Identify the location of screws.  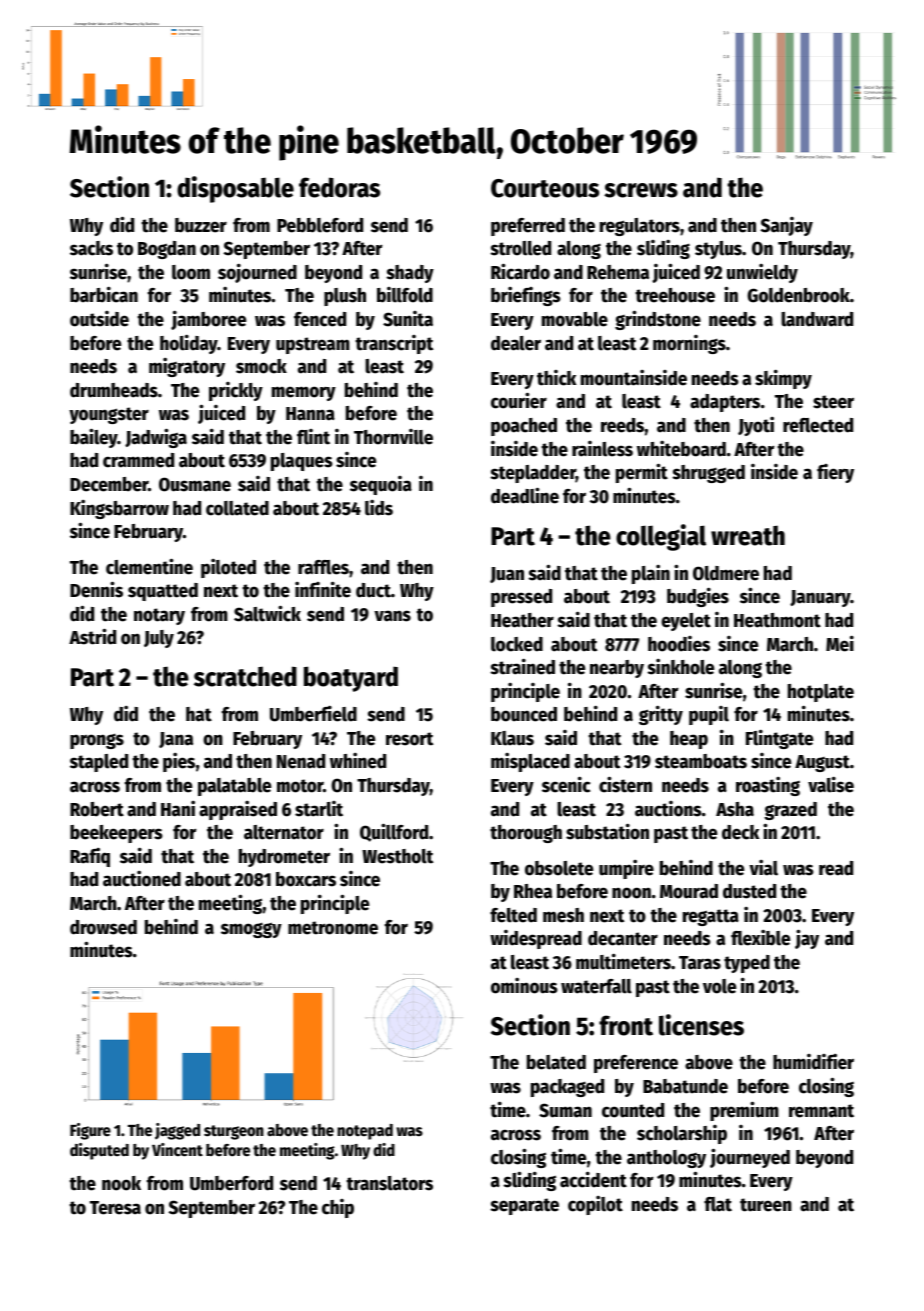
(641, 190).
